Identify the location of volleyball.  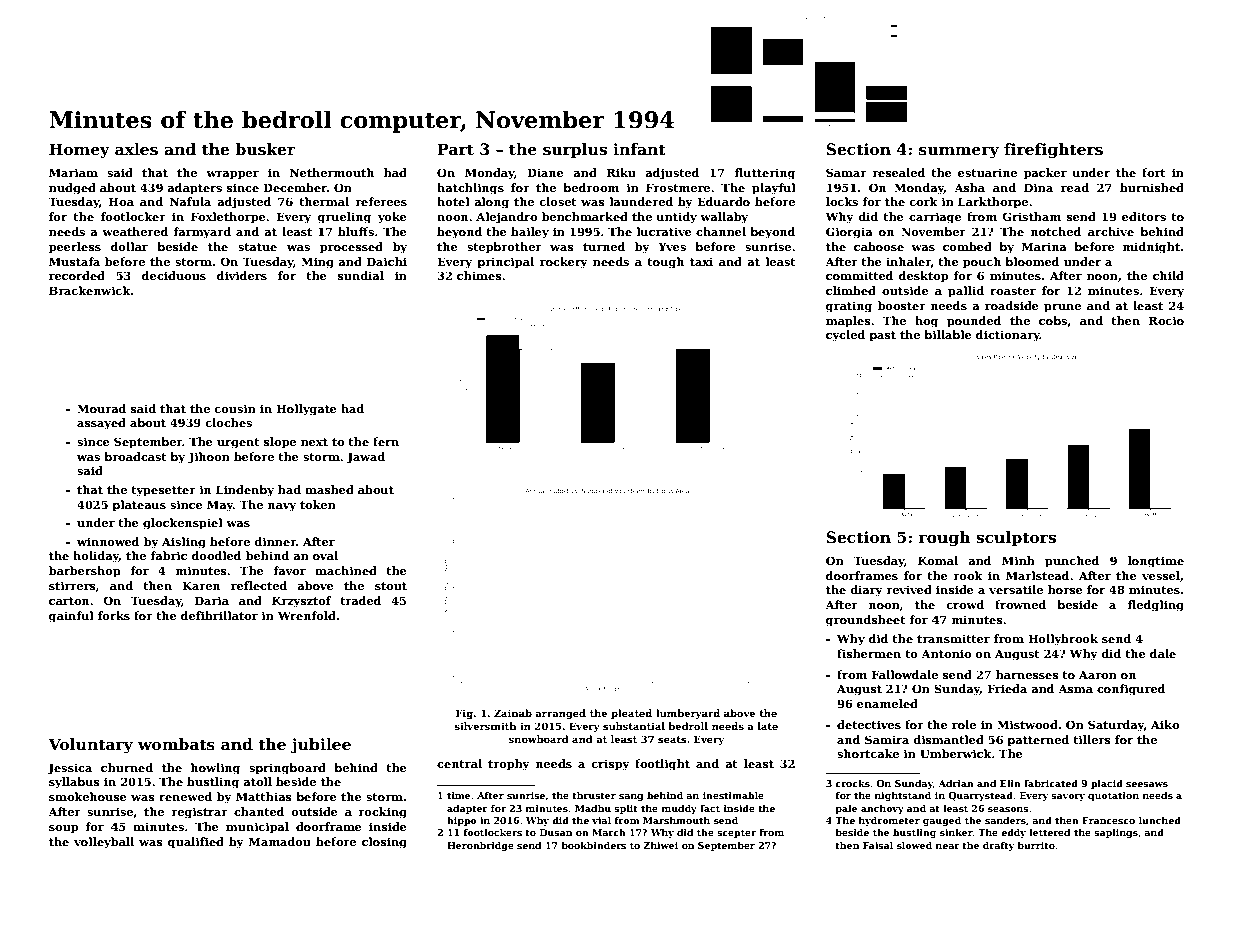
(104, 843).
